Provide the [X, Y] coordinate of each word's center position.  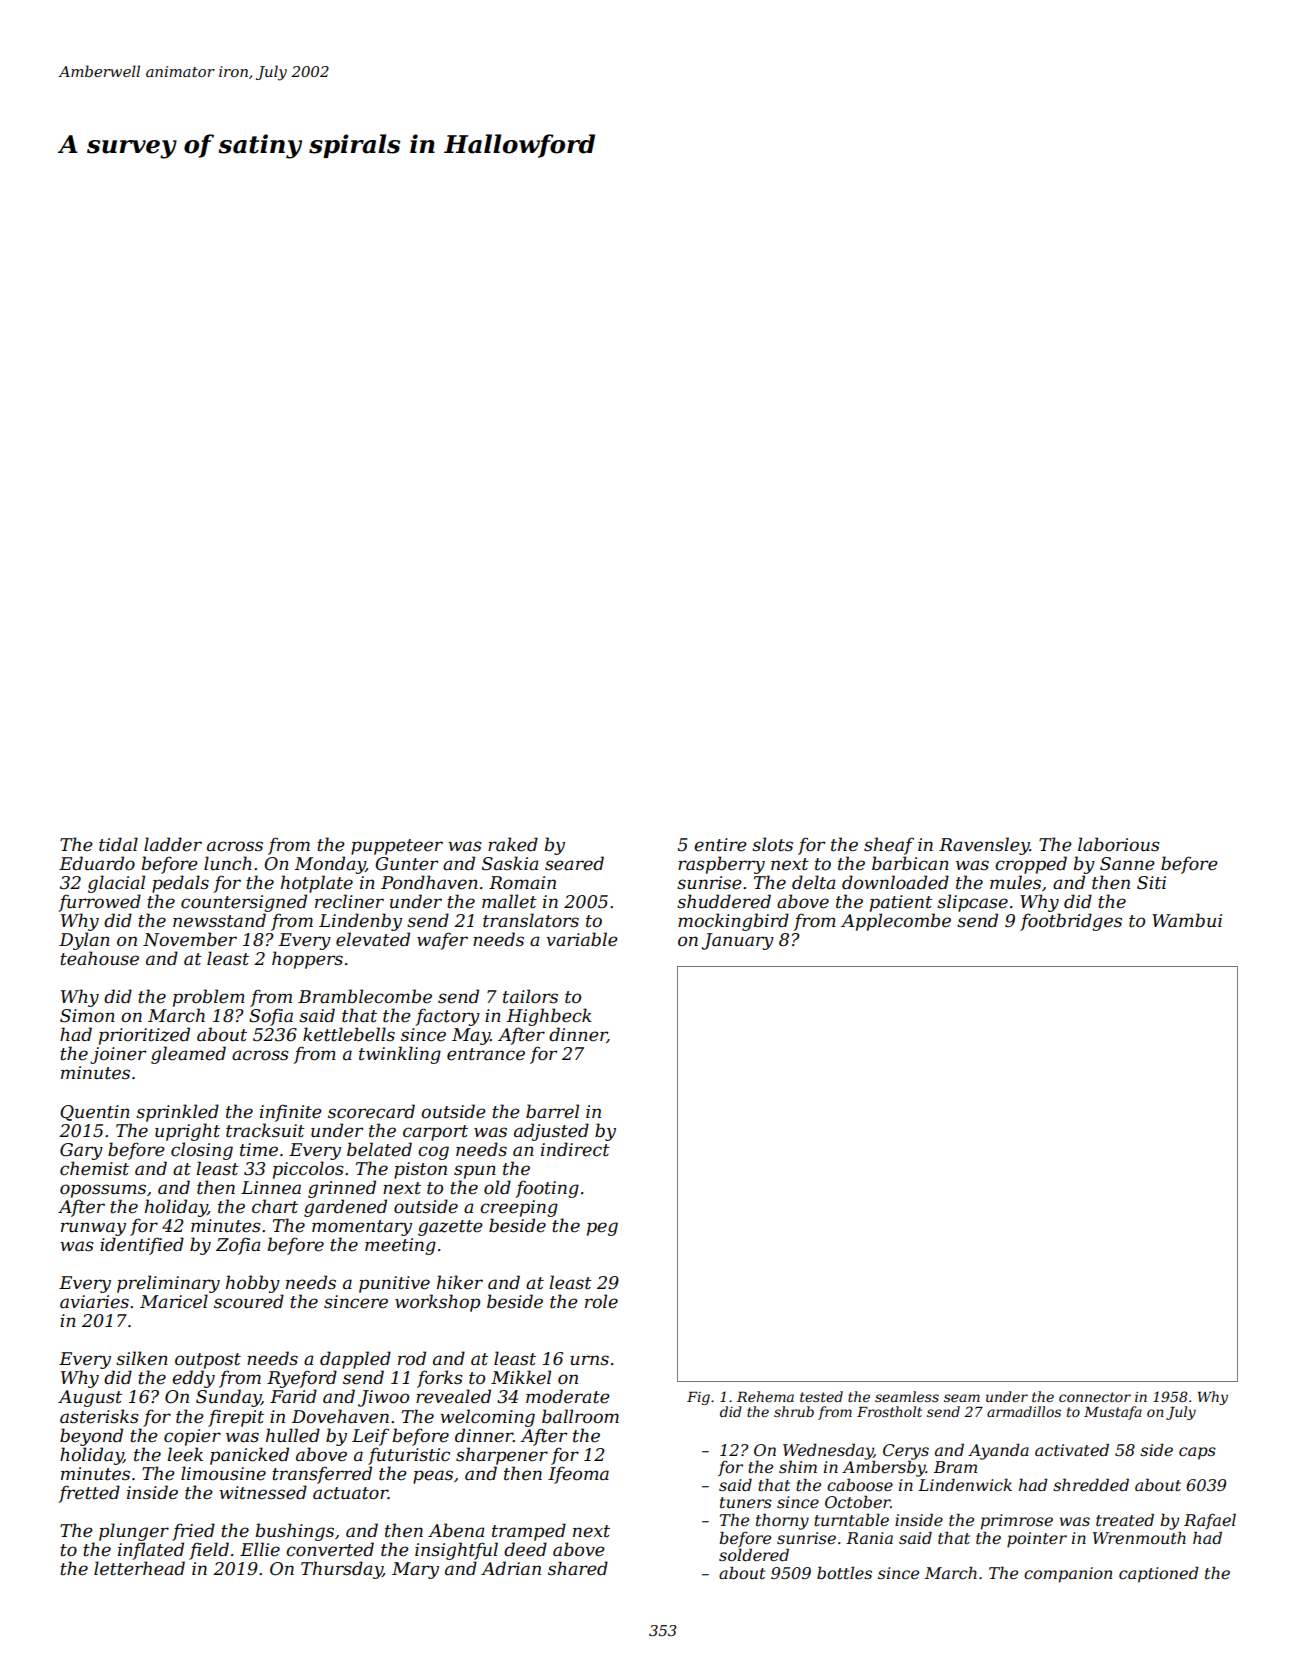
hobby [253, 1284]
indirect [575, 1149]
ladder [173, 844]
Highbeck [549, 1017]
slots [772, 844]
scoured [249, 1301]
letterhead [139, 1568]
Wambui [1187, 920]
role [601, 1301]
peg [602, 1229]
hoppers [307, 960]
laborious [1119, 844]
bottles [844, 1572]
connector [1095, 1397]
